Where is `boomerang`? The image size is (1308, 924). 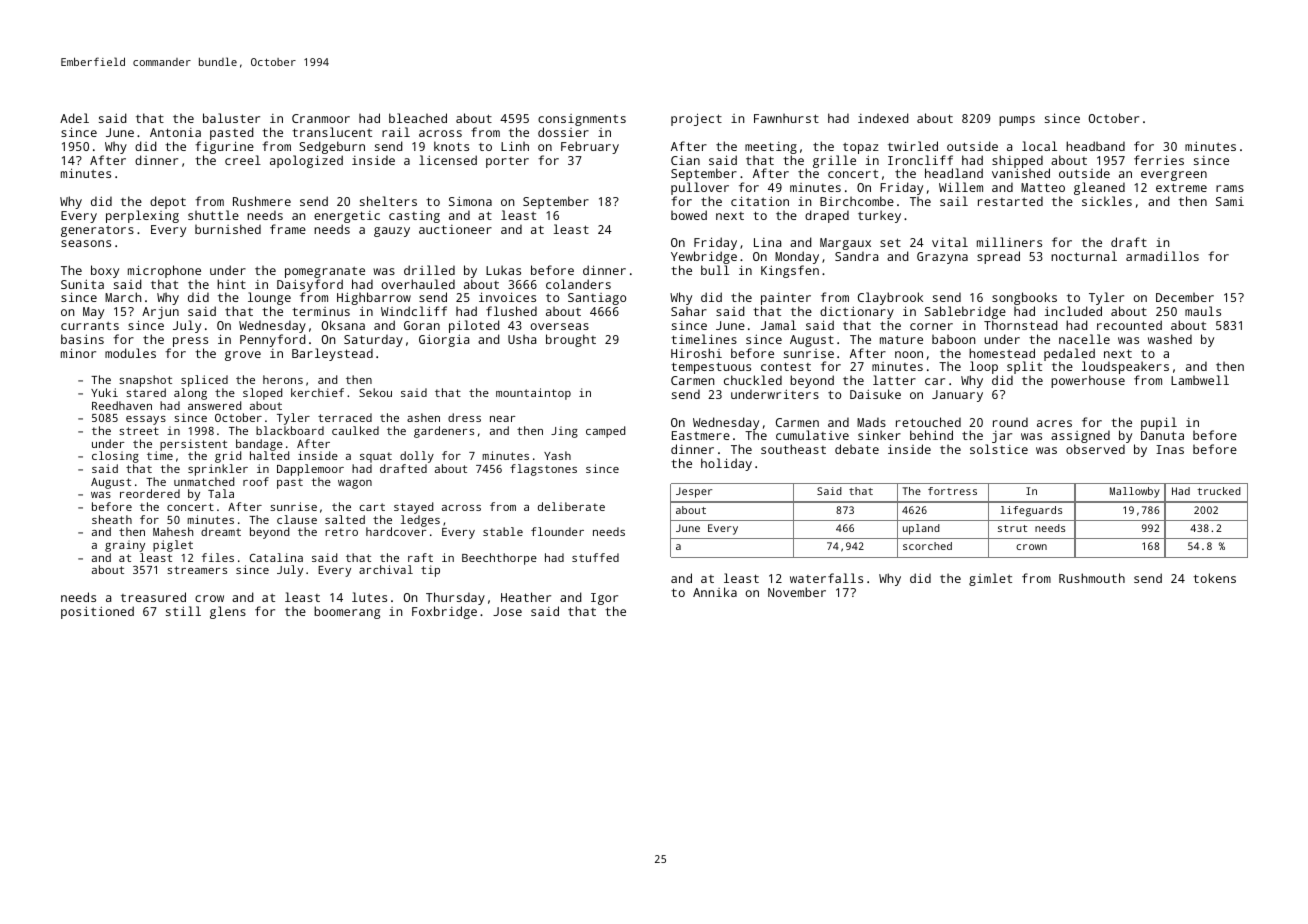
boomerang is located at coordinates (347, 612).
